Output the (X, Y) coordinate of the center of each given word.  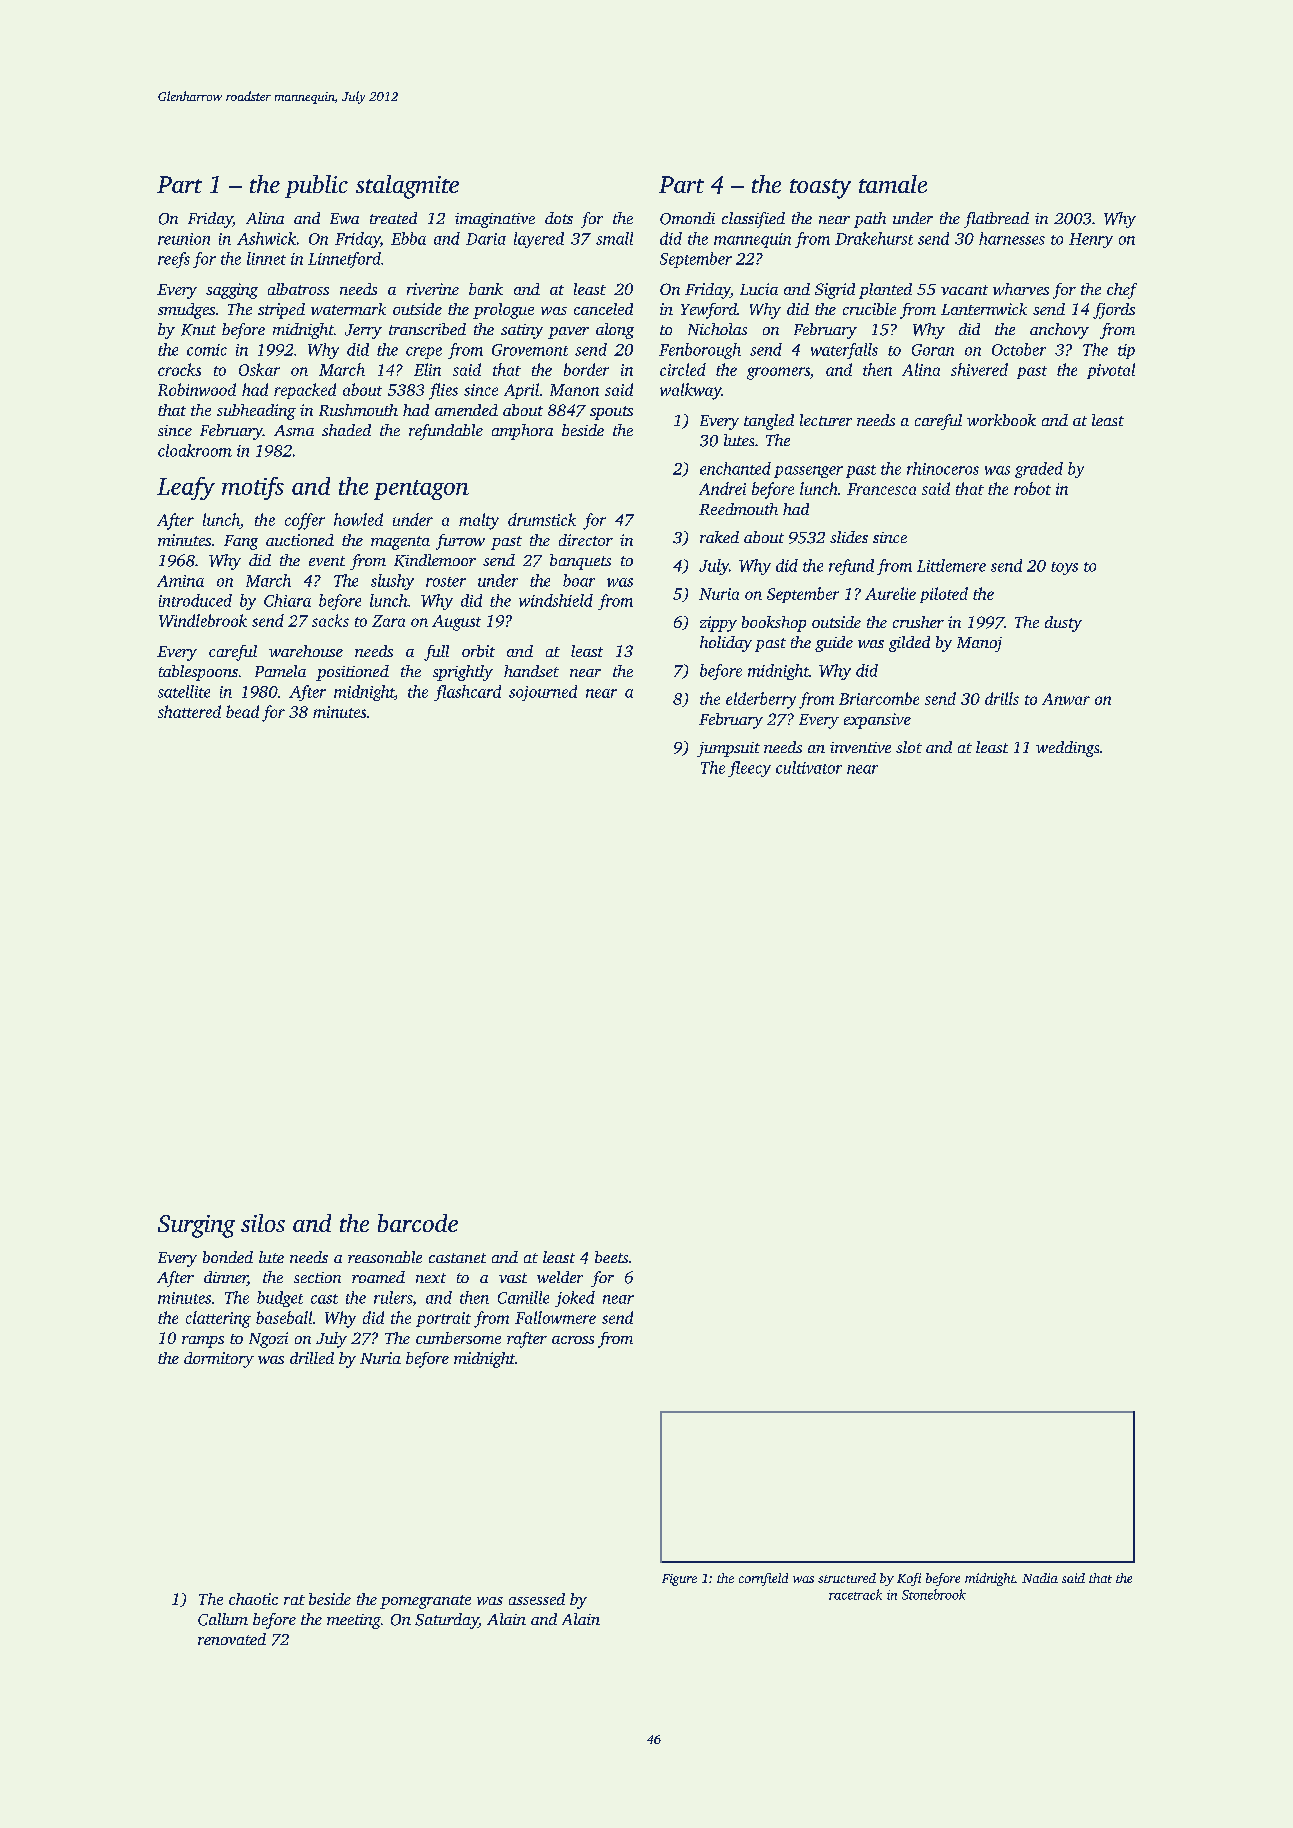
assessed (537, 1599)
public (316, 186)
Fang (241, 542)
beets (611, 1257)
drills (1002, 698)
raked (719, 537)
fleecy (749, 769)
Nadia (1040, 1578)
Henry (1091, 240)
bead (242, 711)
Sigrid (835, 291)
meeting (354, 1621)
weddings (1067, 749)
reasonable (385, 1257)
